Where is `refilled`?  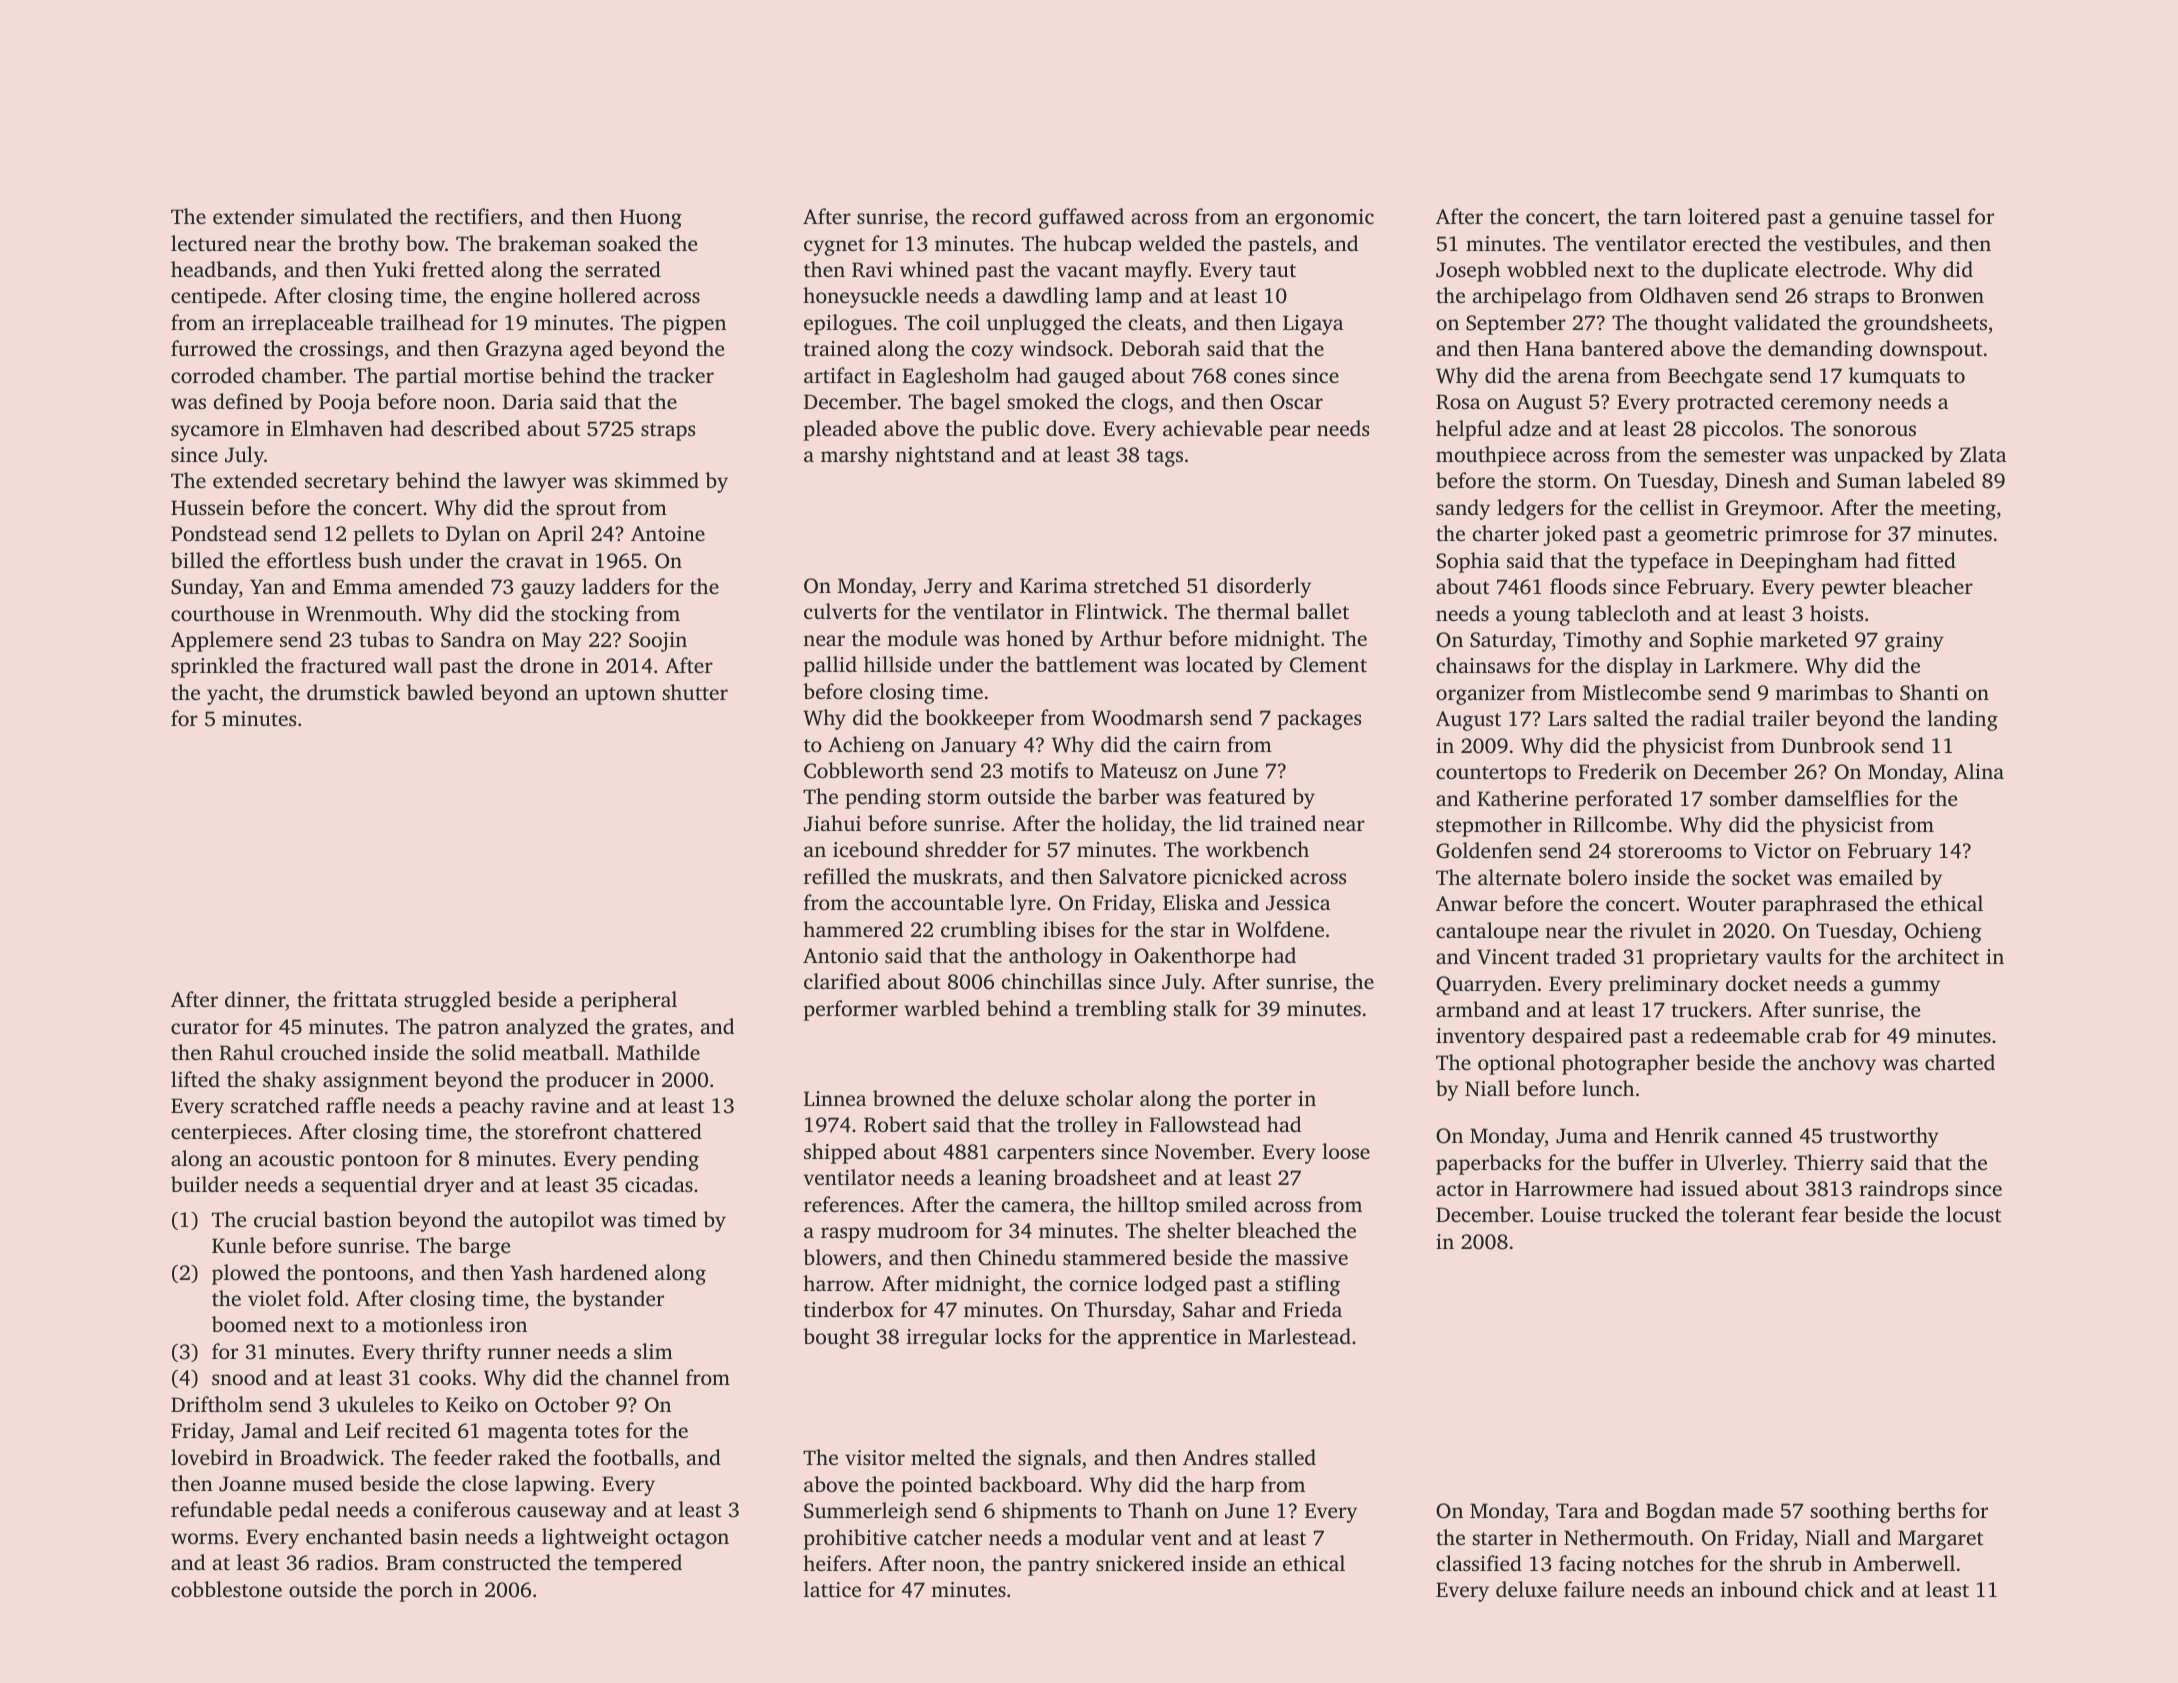
refilled is located at coordinates (837, 876).
